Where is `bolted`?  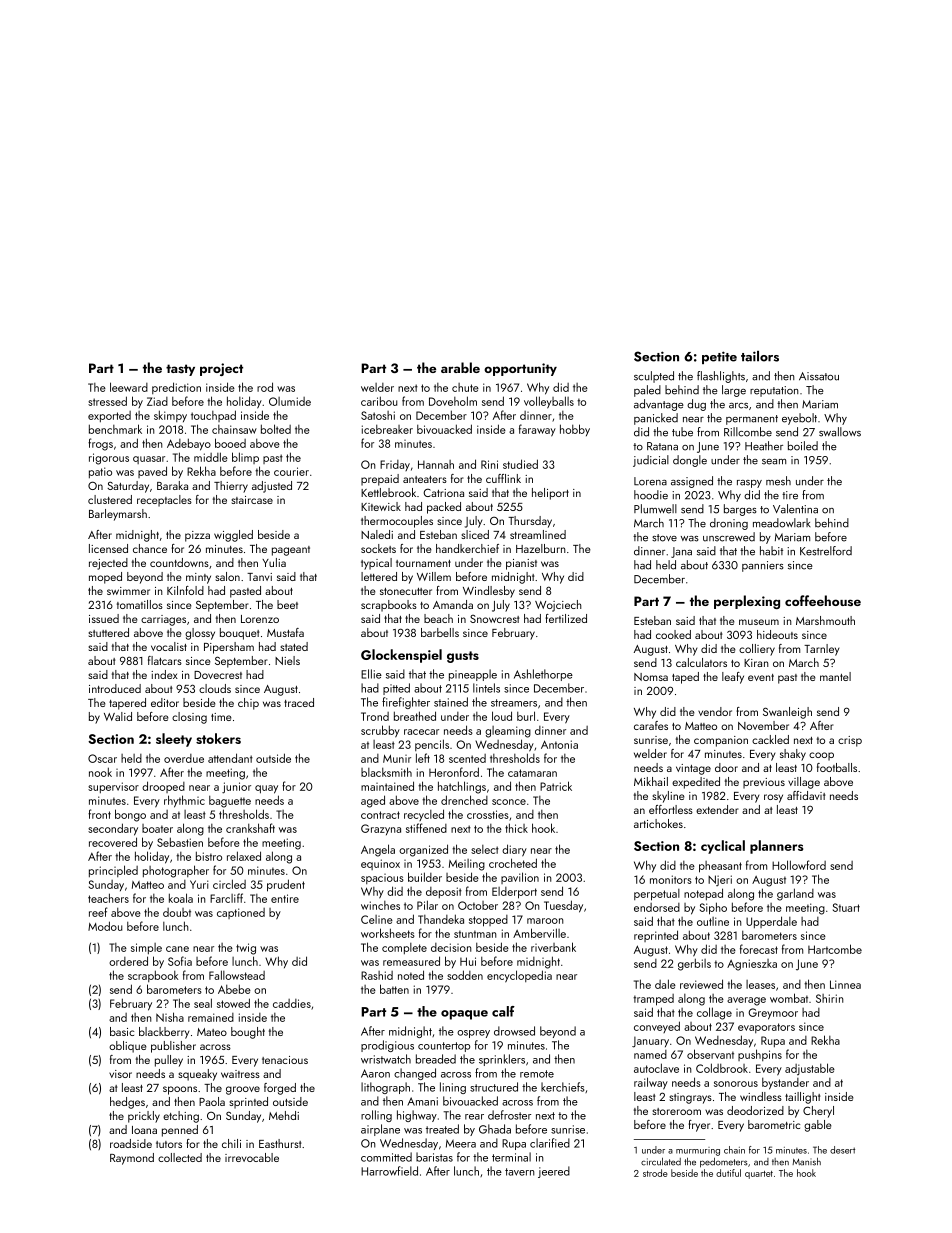 bolted is located at coordinates (276, 429).
